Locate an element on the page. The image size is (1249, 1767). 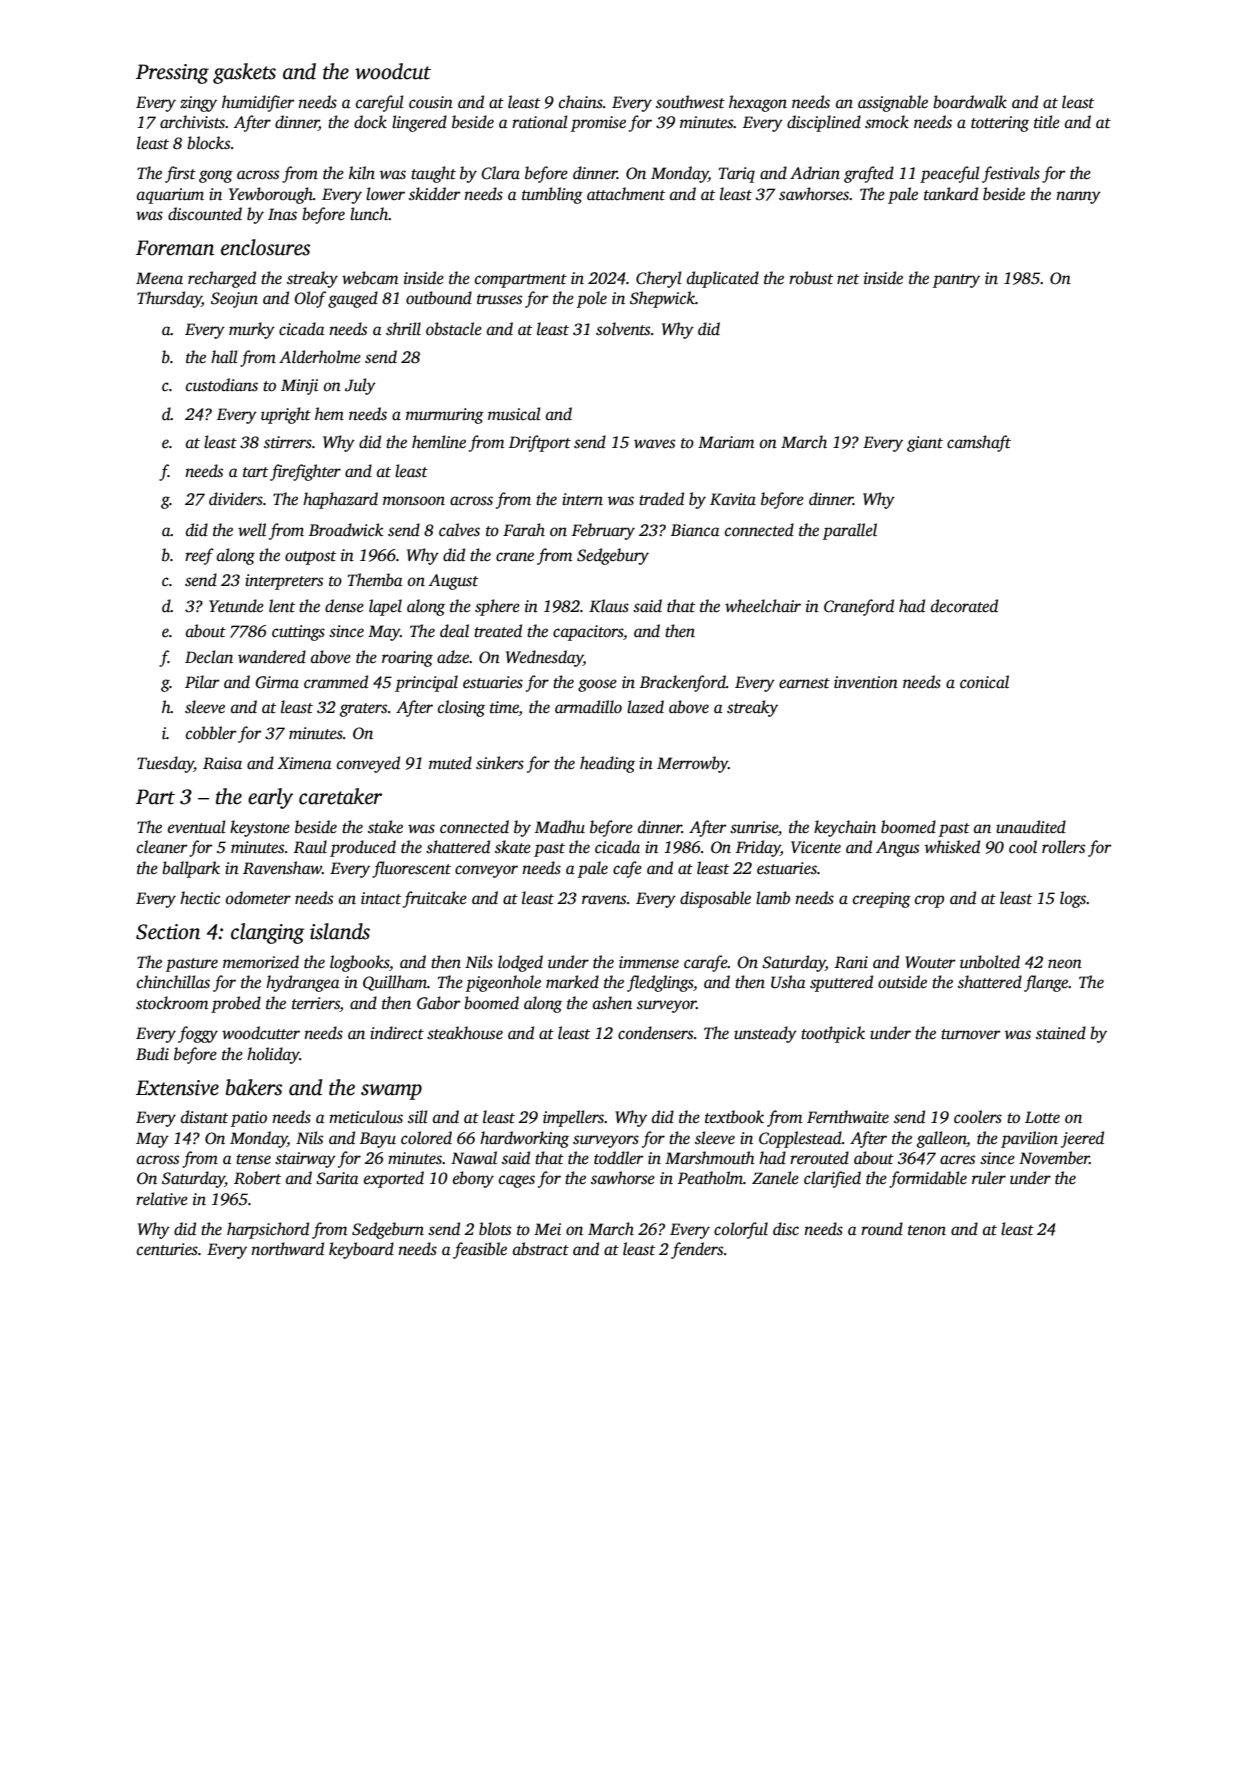
boardwalk is located at coordinates (970, 102).
